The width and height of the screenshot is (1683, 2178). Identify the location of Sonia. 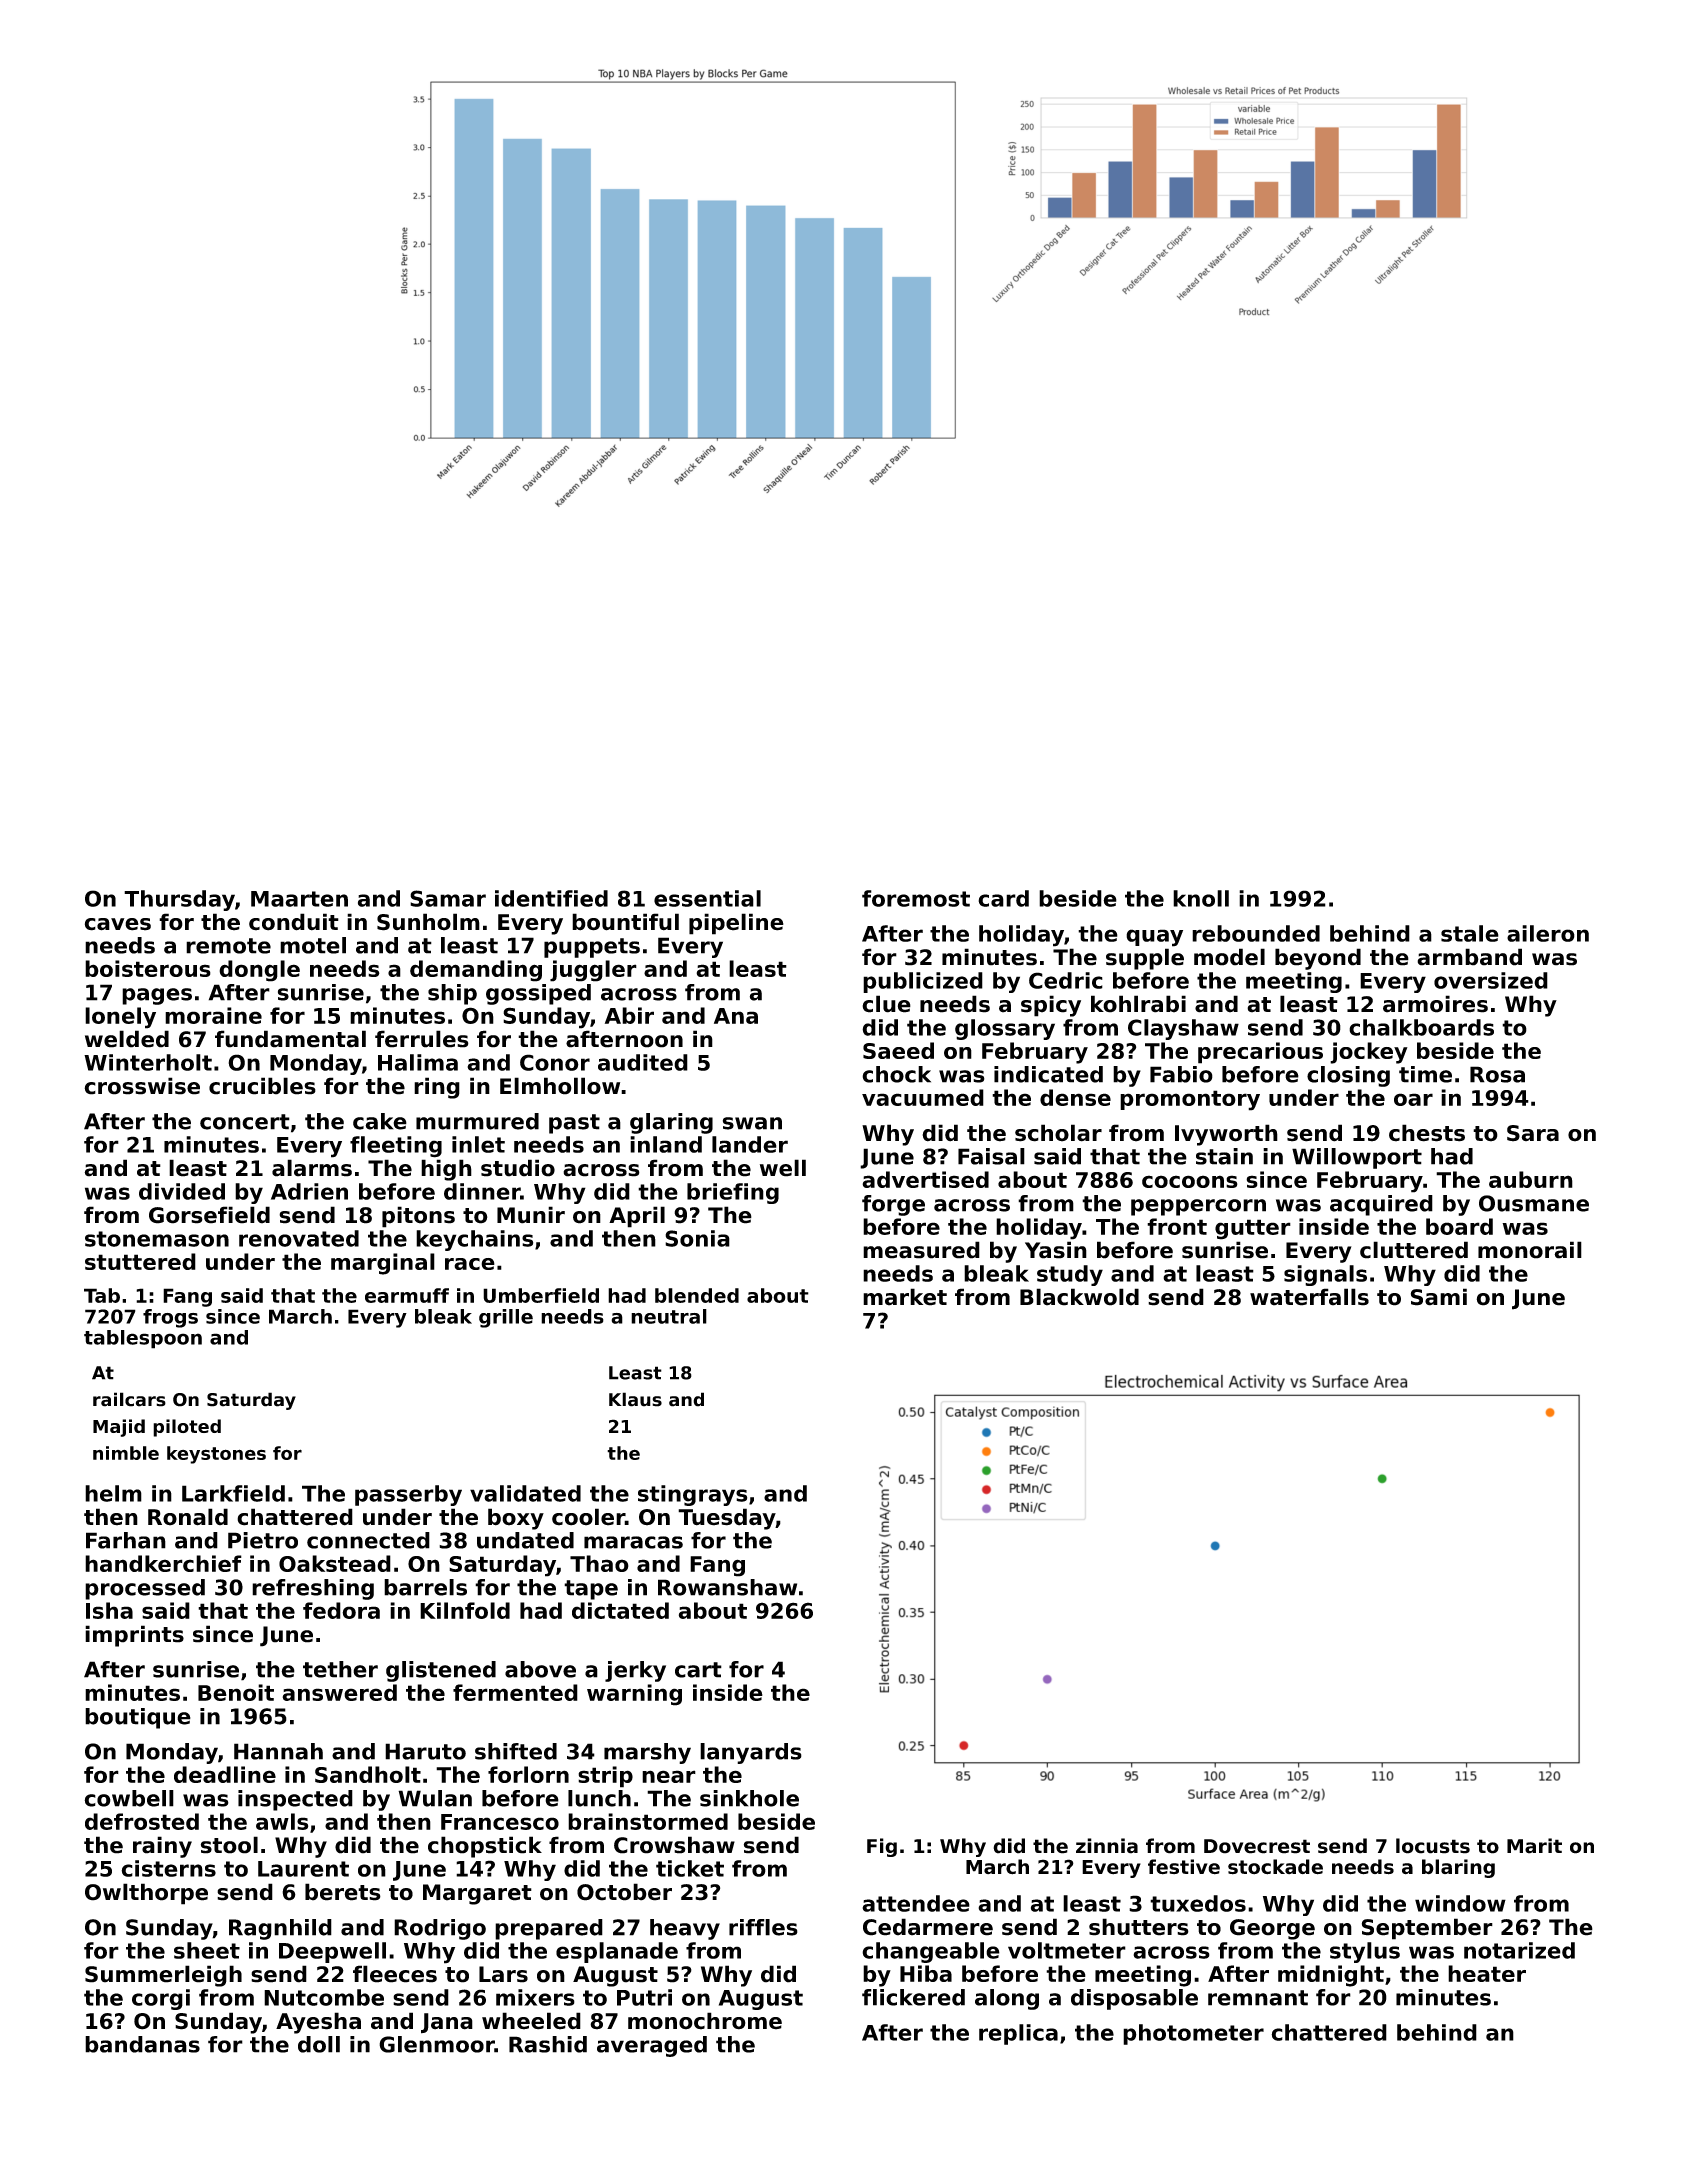
(697, 1238).
